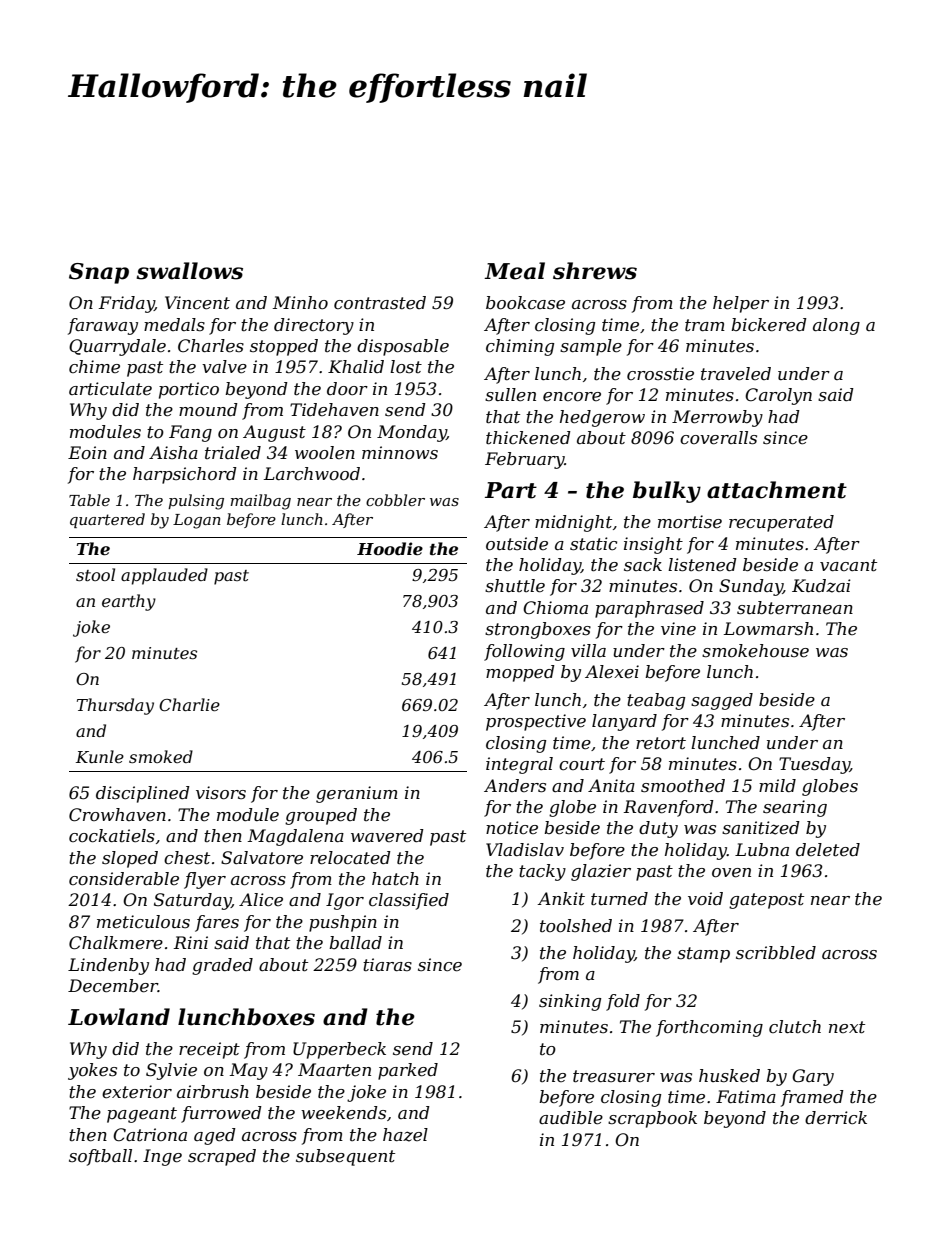  What do you see at coordinates (274, 433) in the screenshot?
I see `August` at bounding box center [274, 433].
